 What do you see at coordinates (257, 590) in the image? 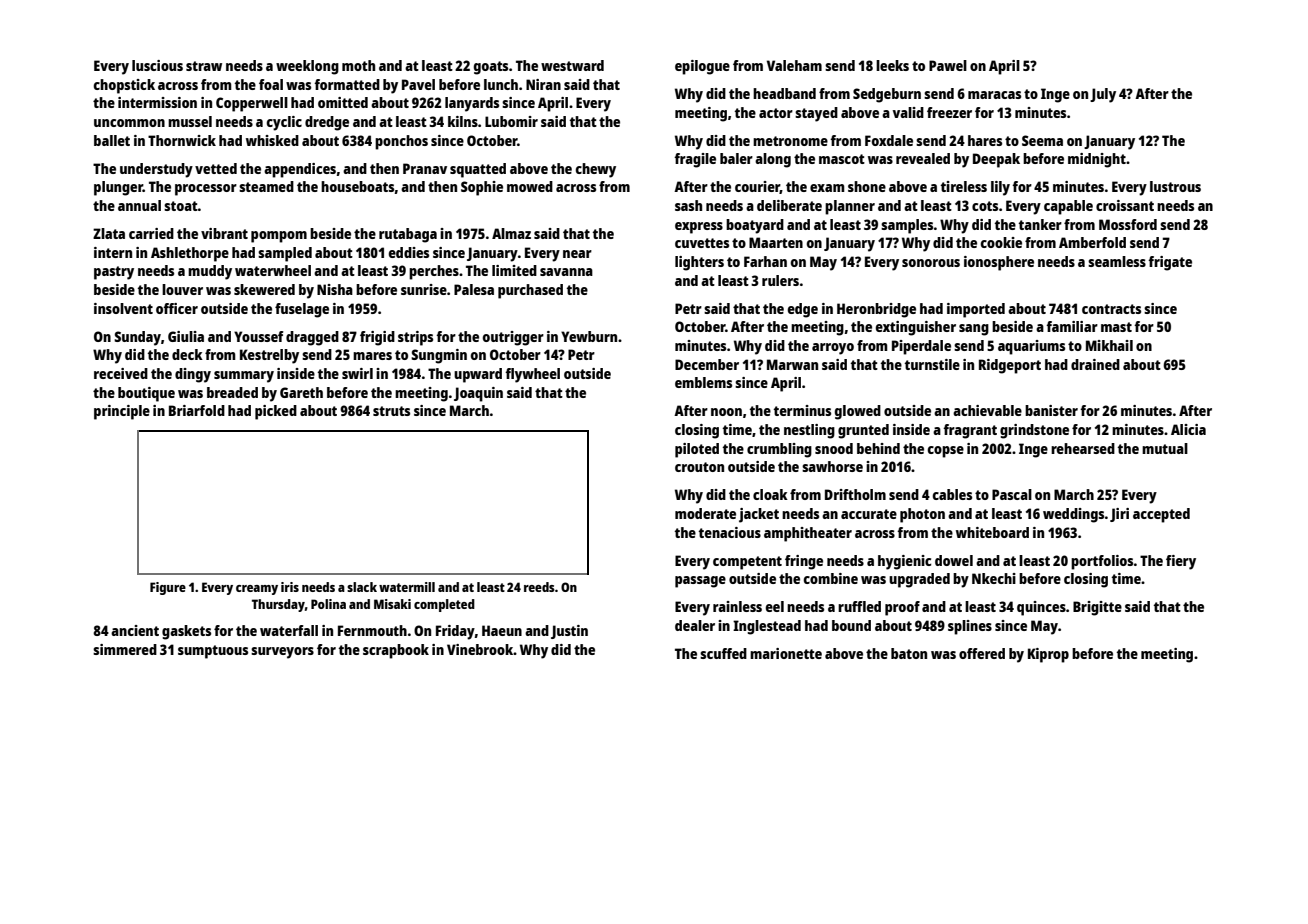
I see `creamy` at bounding box center [257, 590].
